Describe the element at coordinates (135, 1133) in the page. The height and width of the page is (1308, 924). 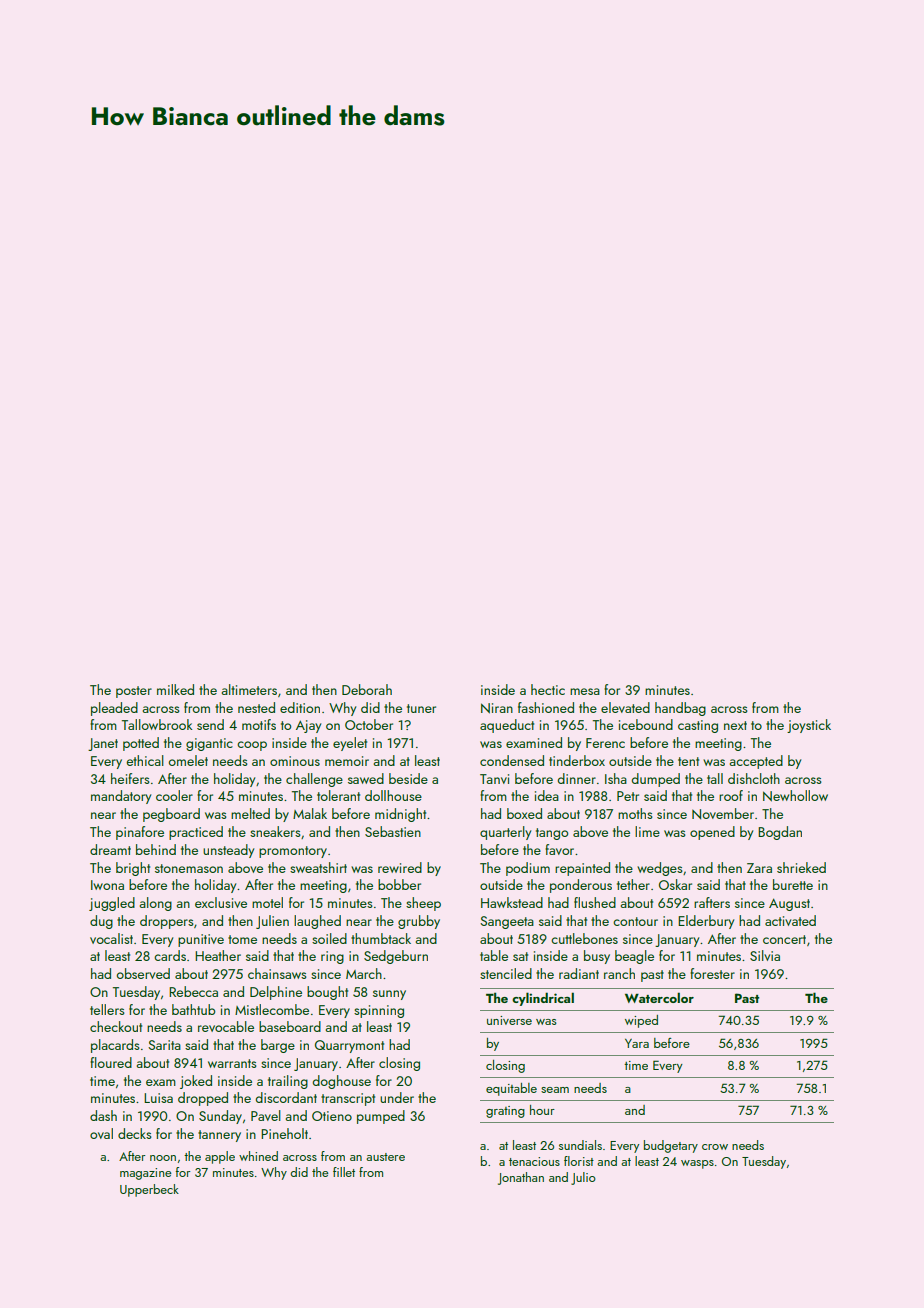
I see `decks` at that location.
